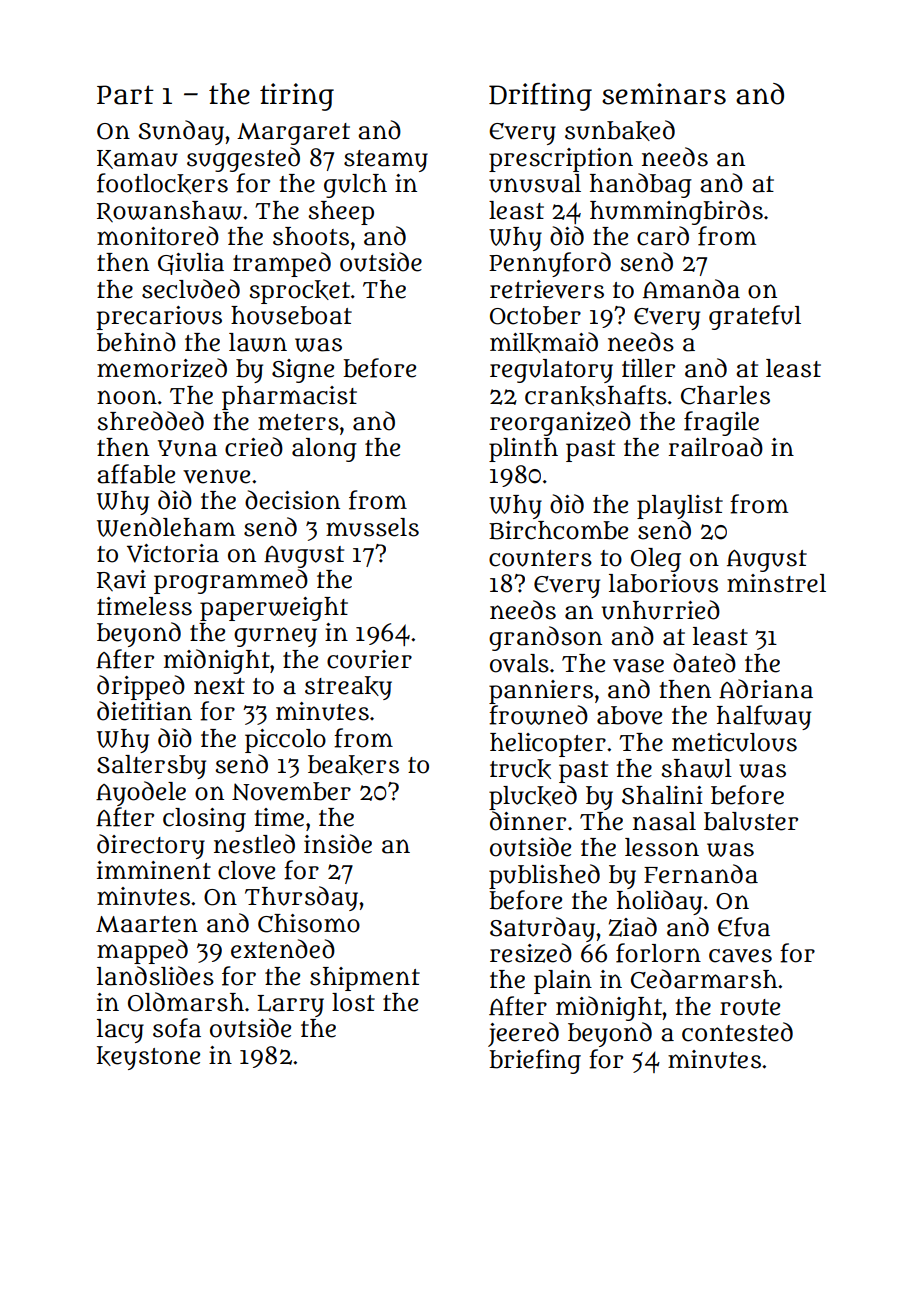  I want to click on seminars, so click(664, 94).
